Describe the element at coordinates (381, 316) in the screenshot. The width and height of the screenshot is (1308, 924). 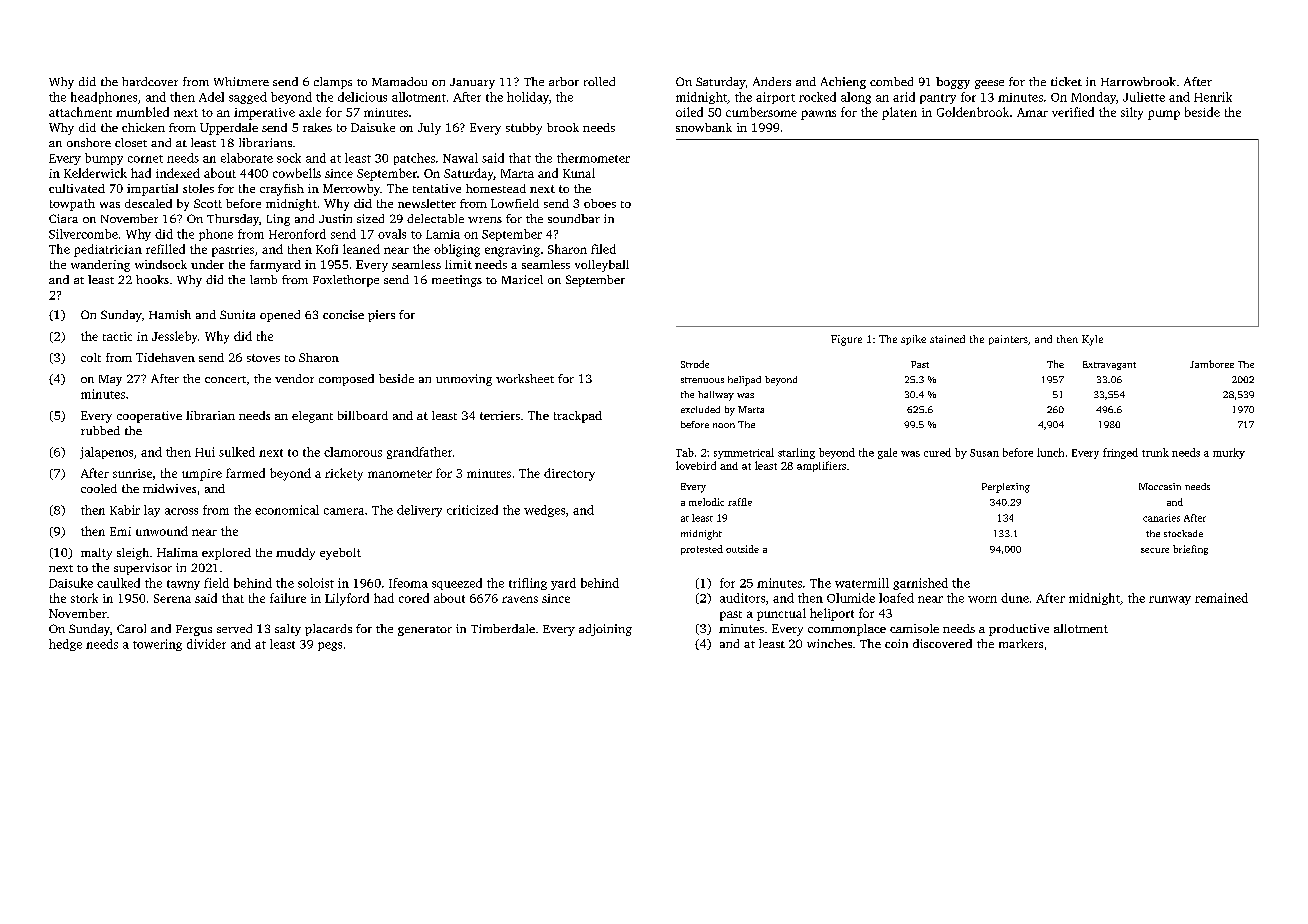
I see `piers` at that location.
